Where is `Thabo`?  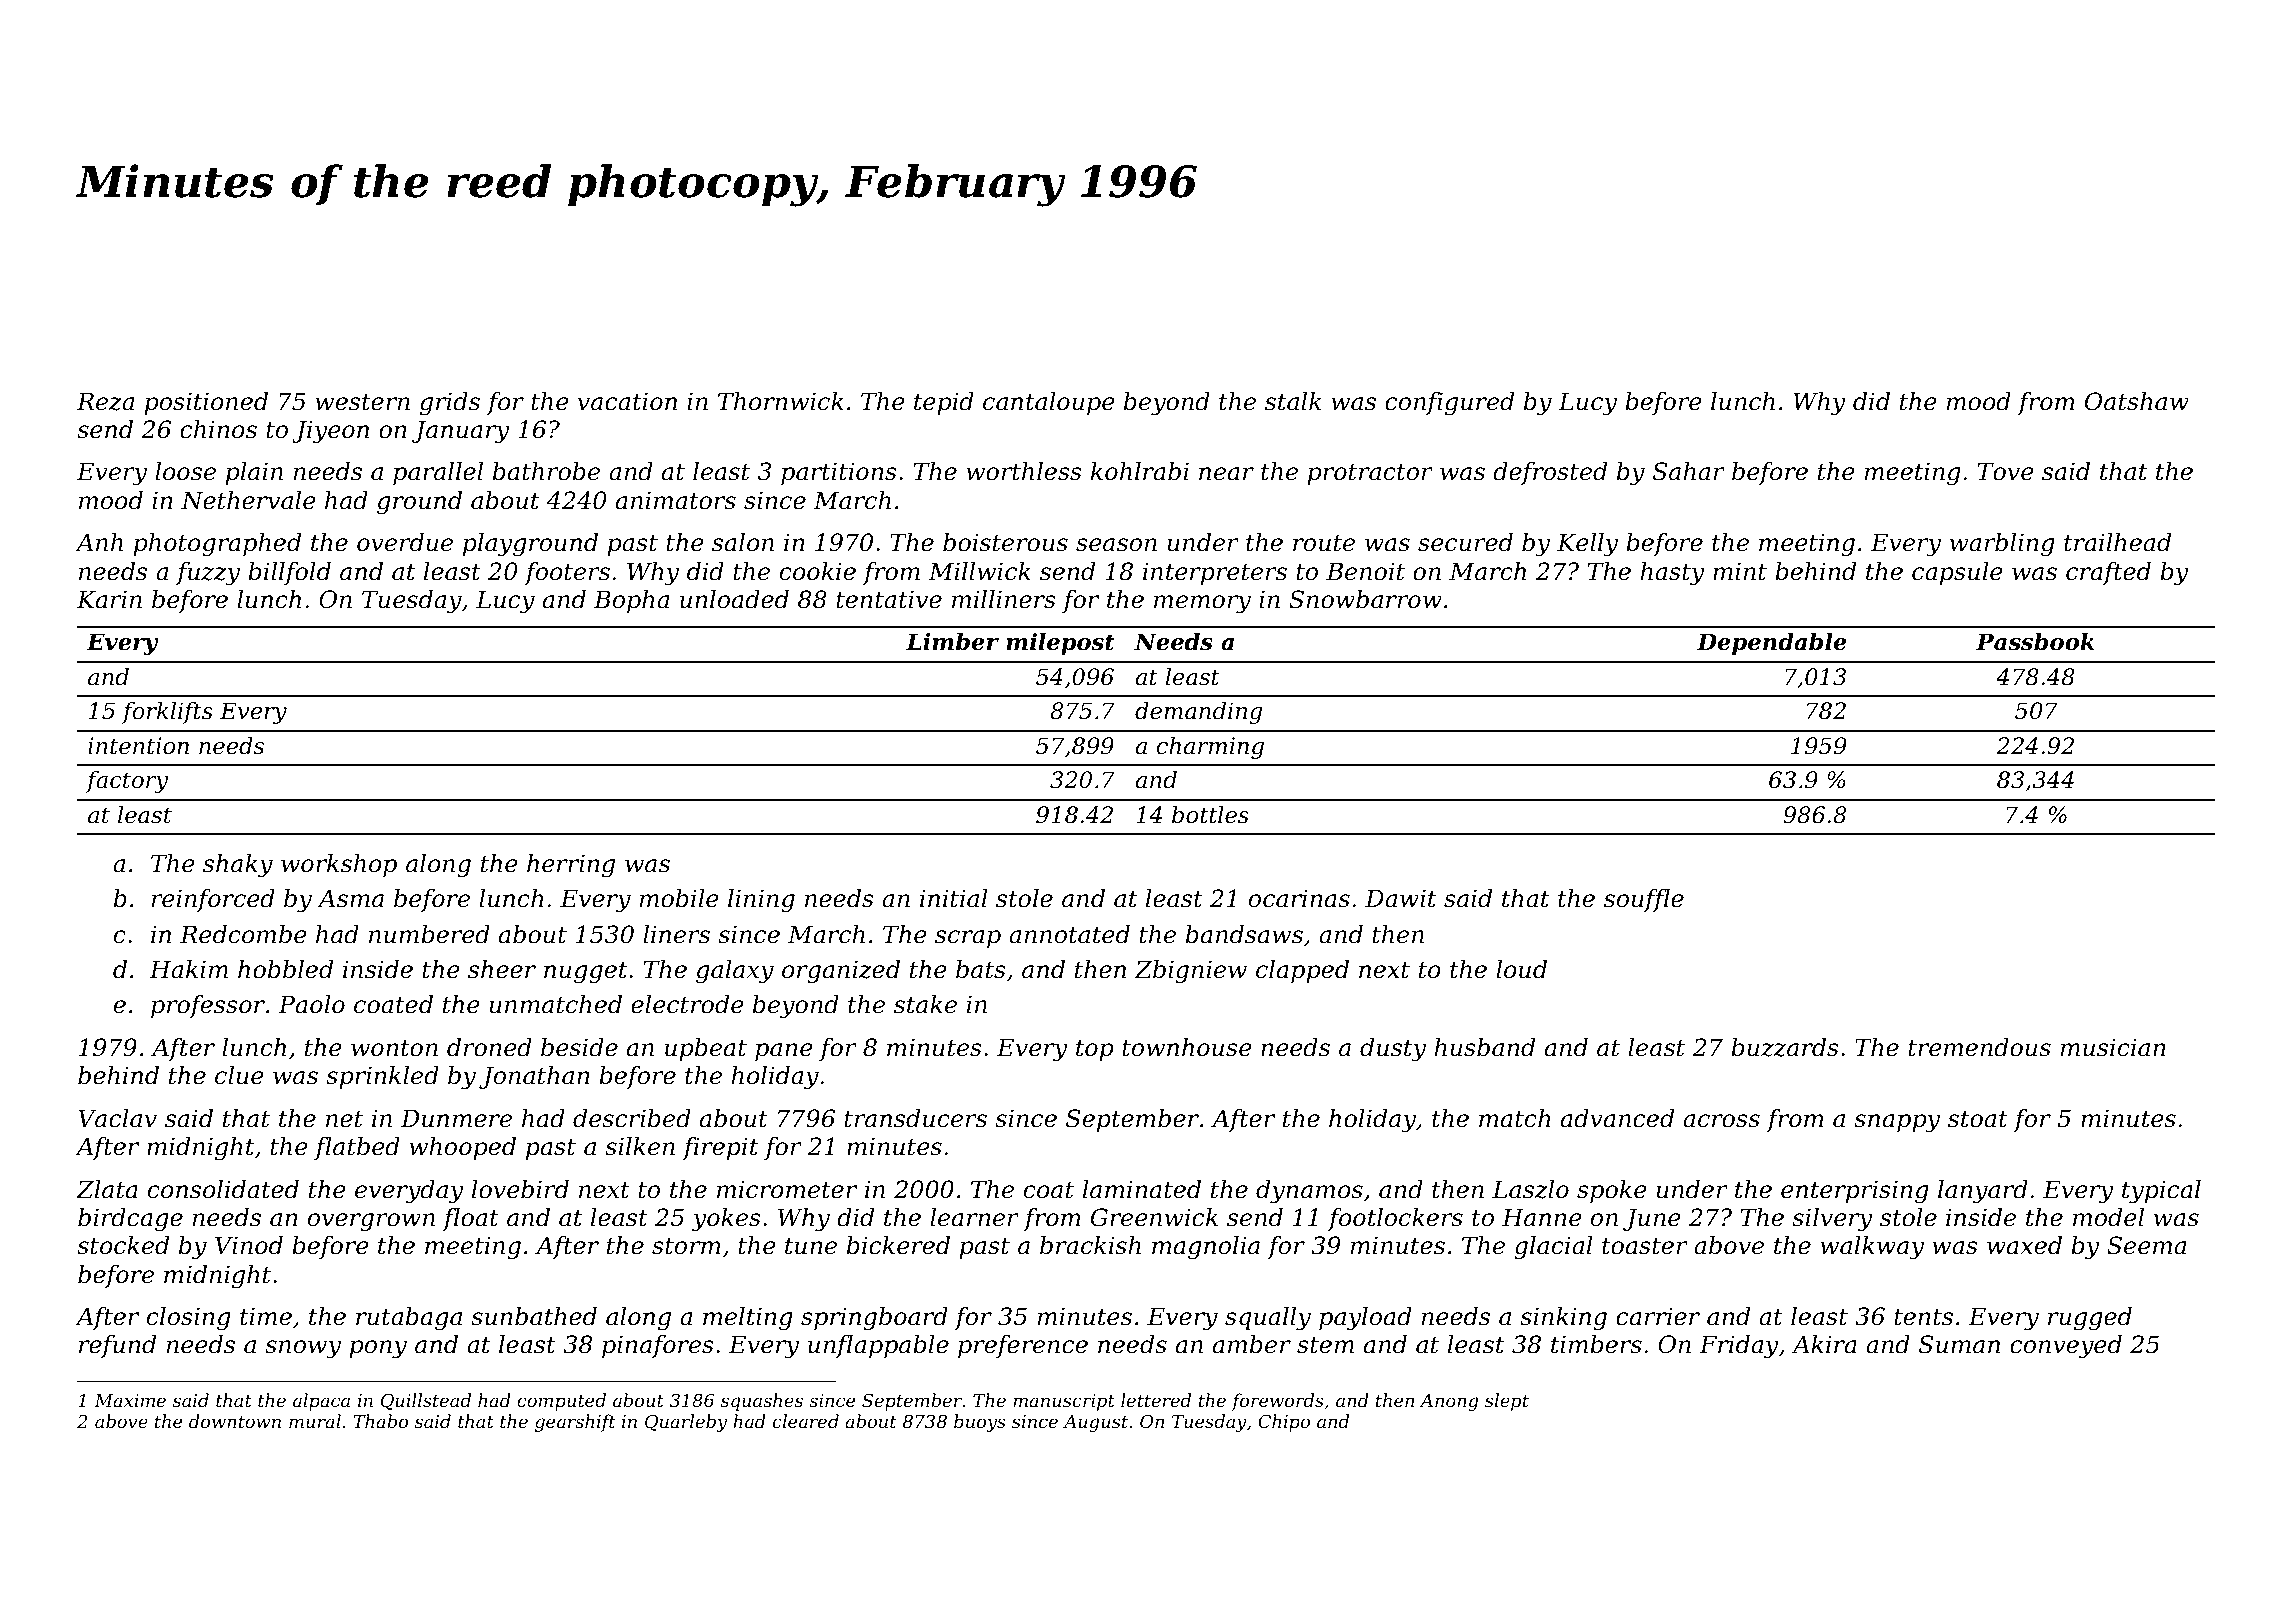 Thabo is located at coordinates (380, 1421).
